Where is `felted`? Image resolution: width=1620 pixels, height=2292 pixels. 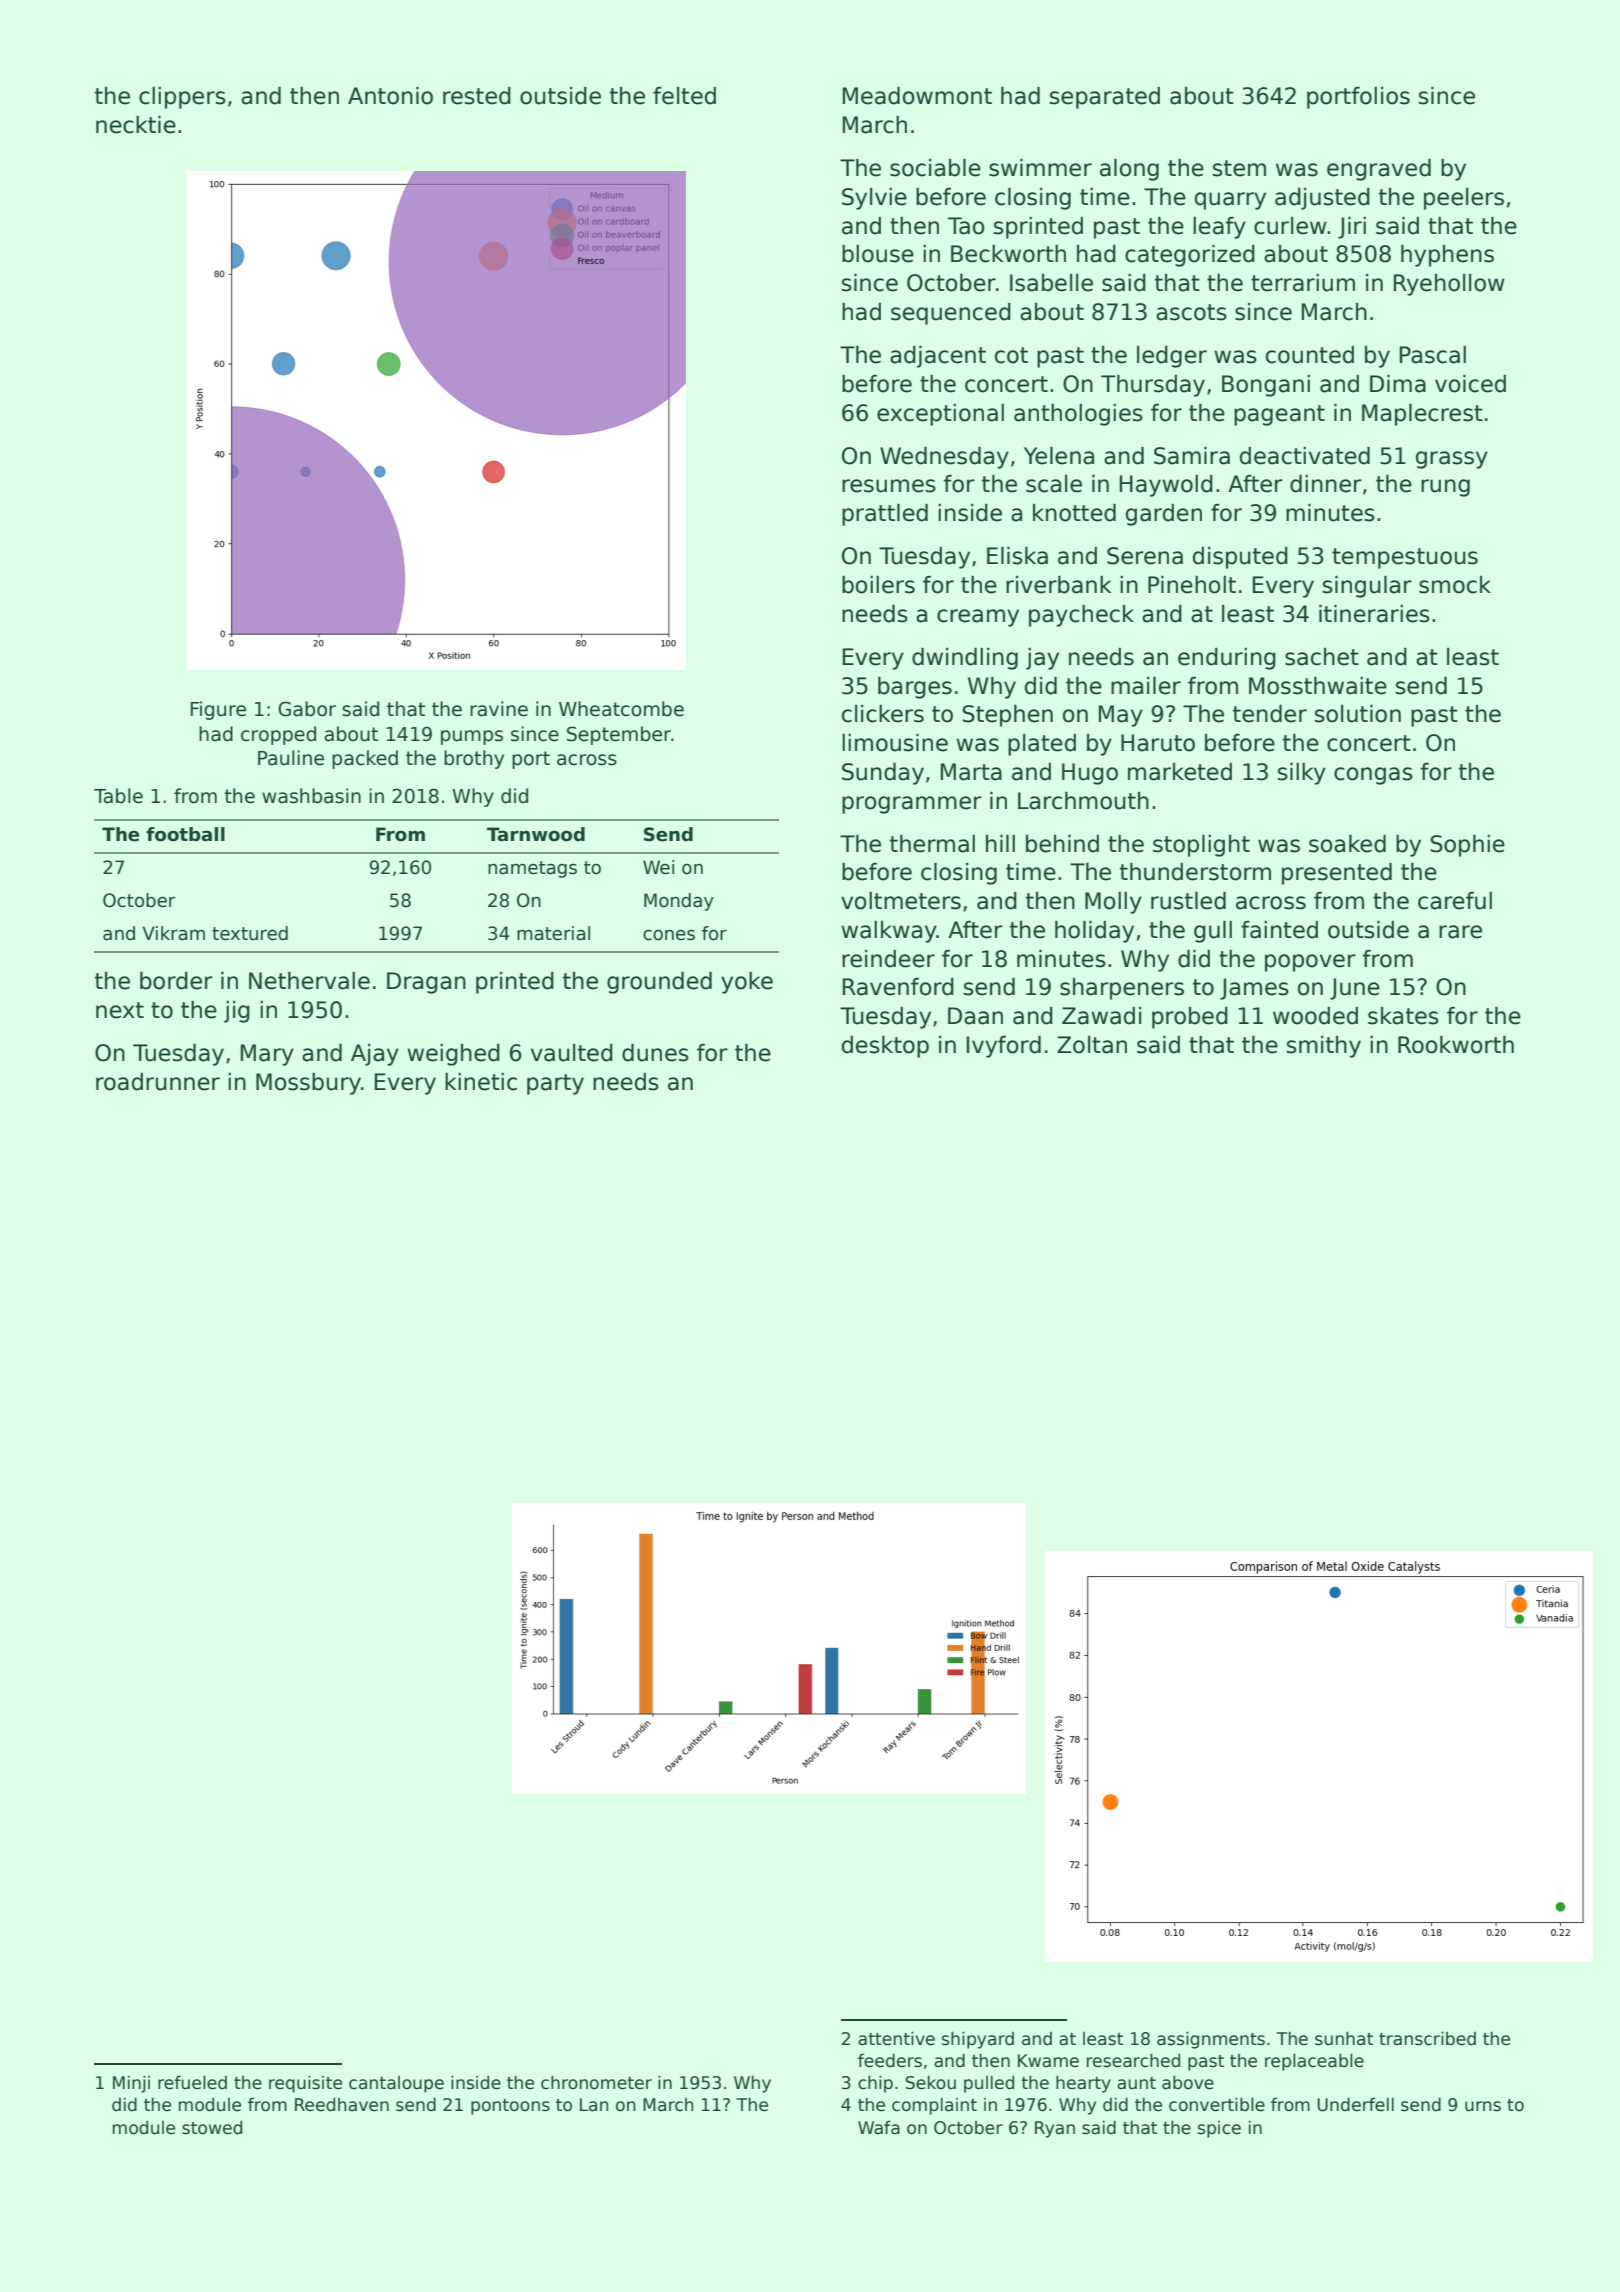
felted is located at coordinates (684, 96).
